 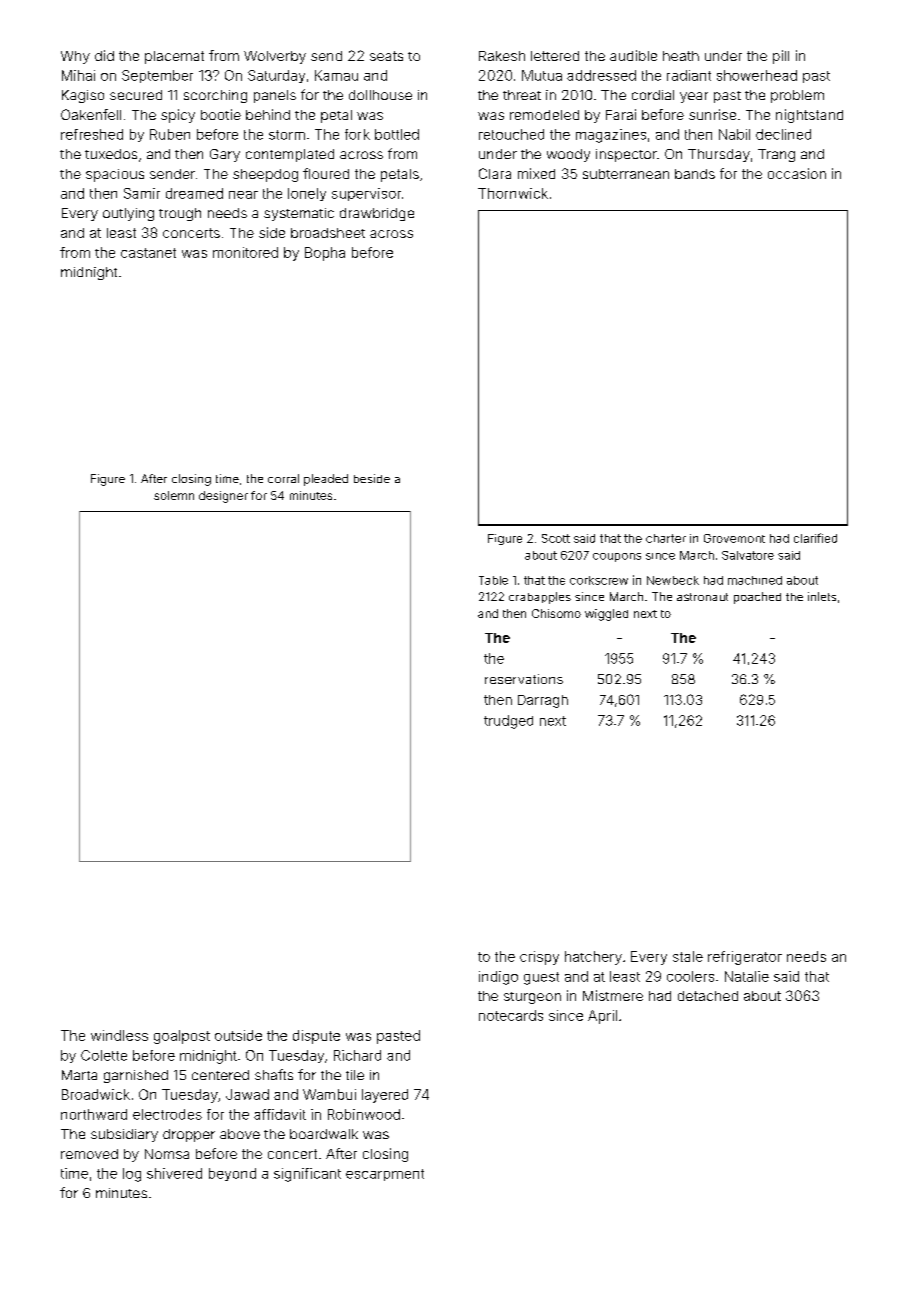 What do you see at coordinates (513, 193) in the screenshot?
I see `Thornwick` at bounding box center [513, 193].
